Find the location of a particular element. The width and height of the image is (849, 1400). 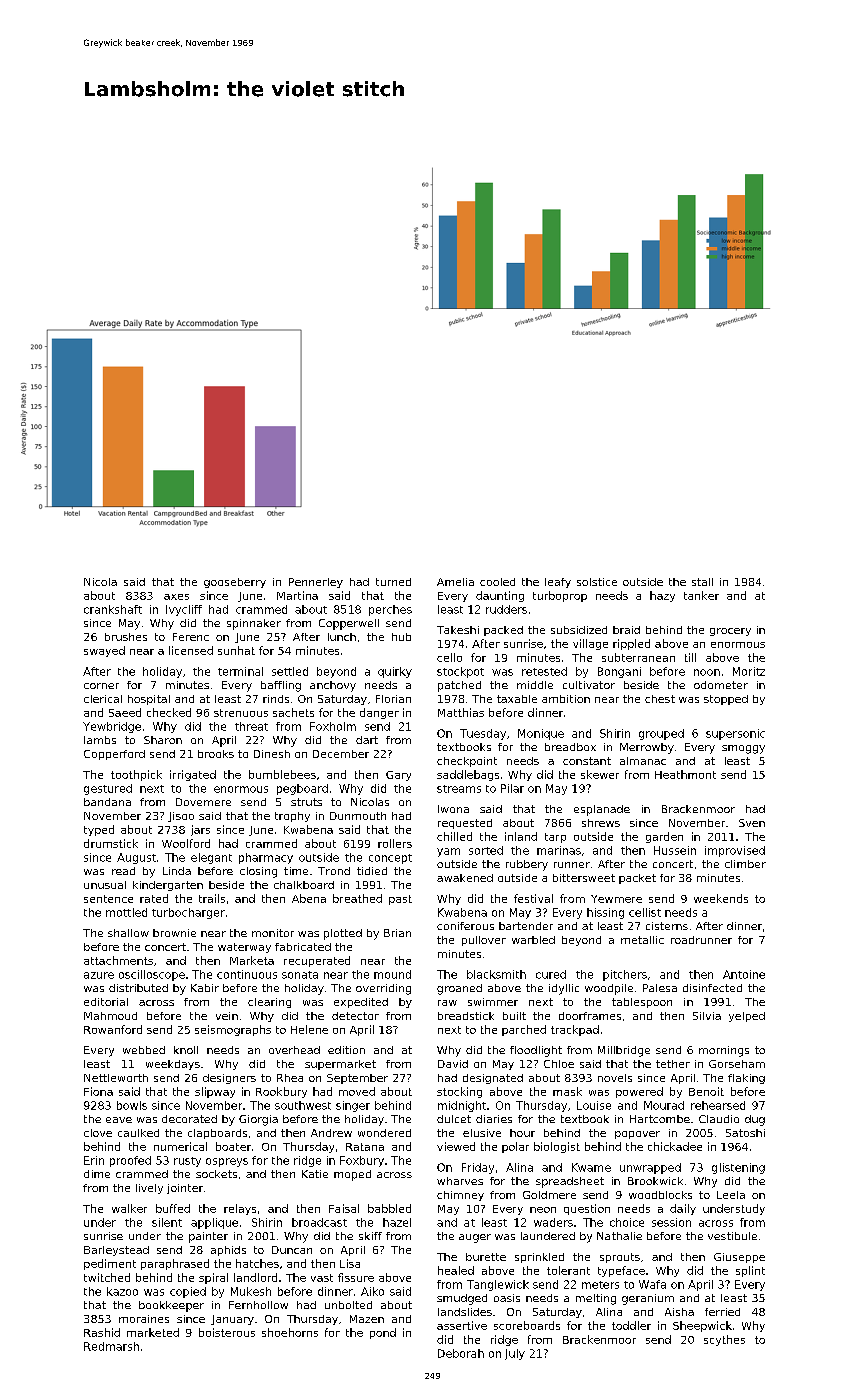

hub is located at coordinates (401, 637).
